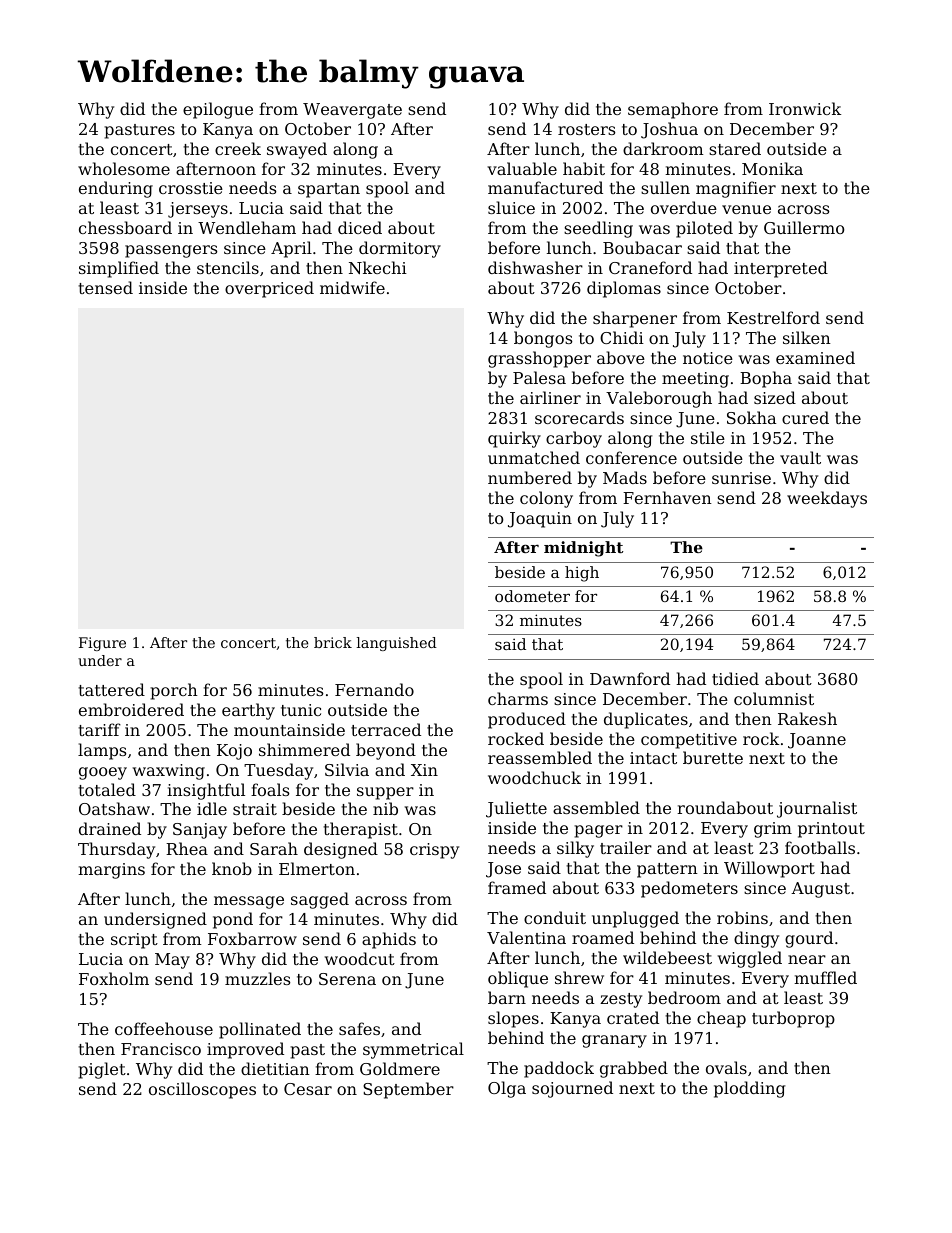 This page has height=1233, width=952. Describe the element at coordinates (507, 997) in the page. I see `barn` at that location.
